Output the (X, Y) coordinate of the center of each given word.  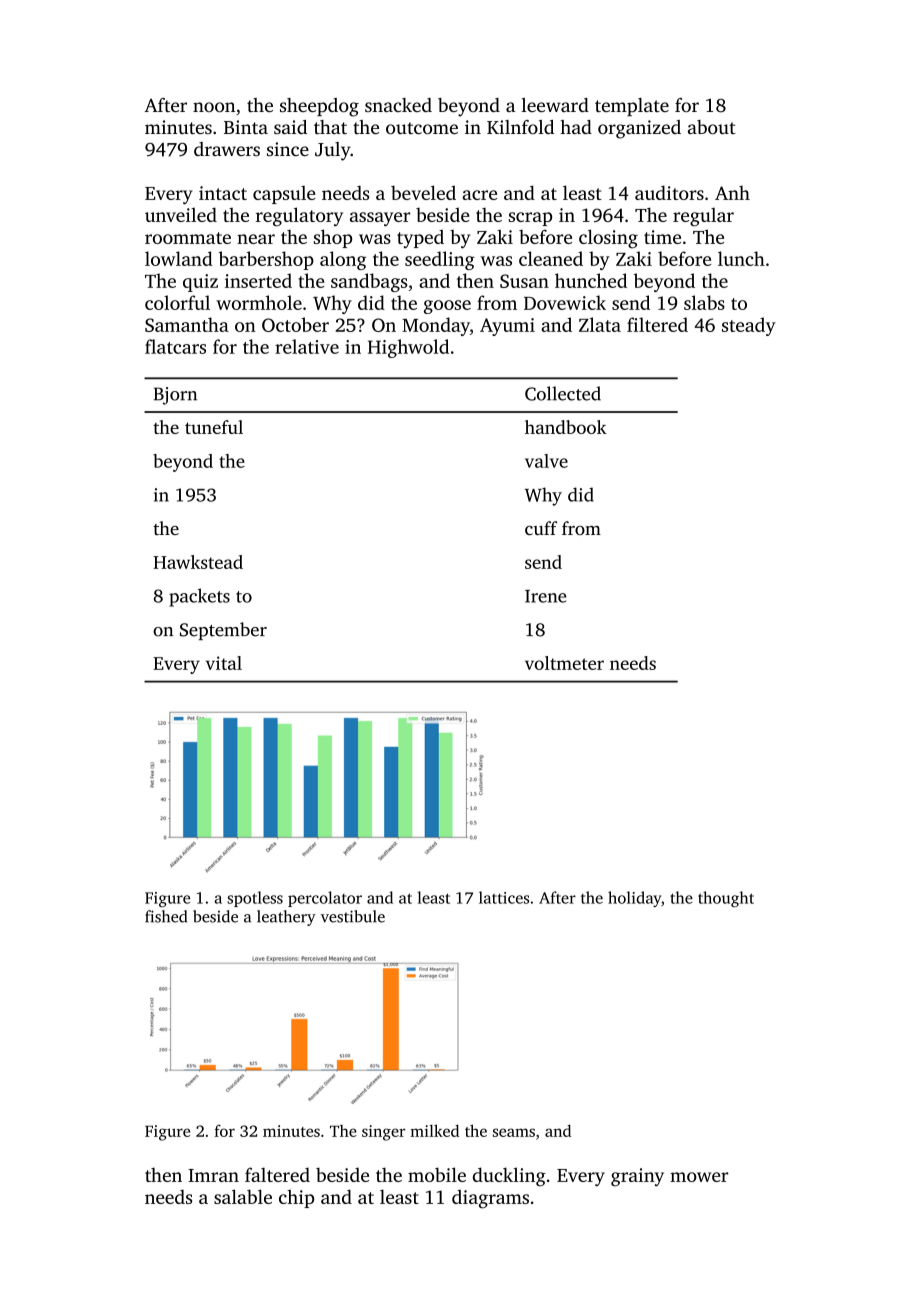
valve (546, 461)
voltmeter (564, 663)
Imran (213, 1175)
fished (166, 916)
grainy (637, 1177)
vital (224, 663)
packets (199, 597)
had (576, 127)
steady (749, 326)
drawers (227, 149)
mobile (437, 1174)
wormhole (259, 302)
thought (726, 899)
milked (434, 1130)
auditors (669, 192)
